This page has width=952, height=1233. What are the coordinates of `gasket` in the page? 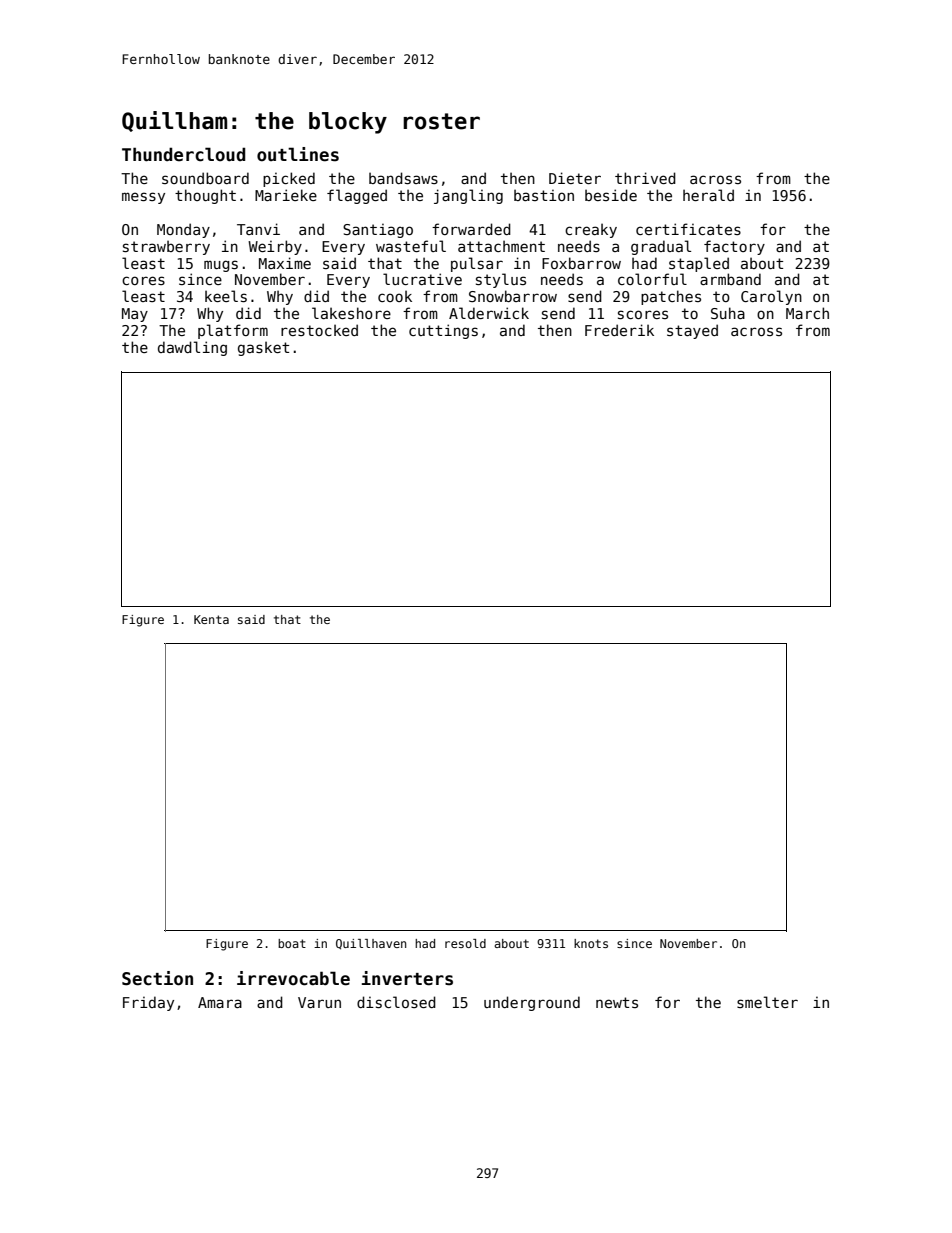 It's located at (263, 348).
